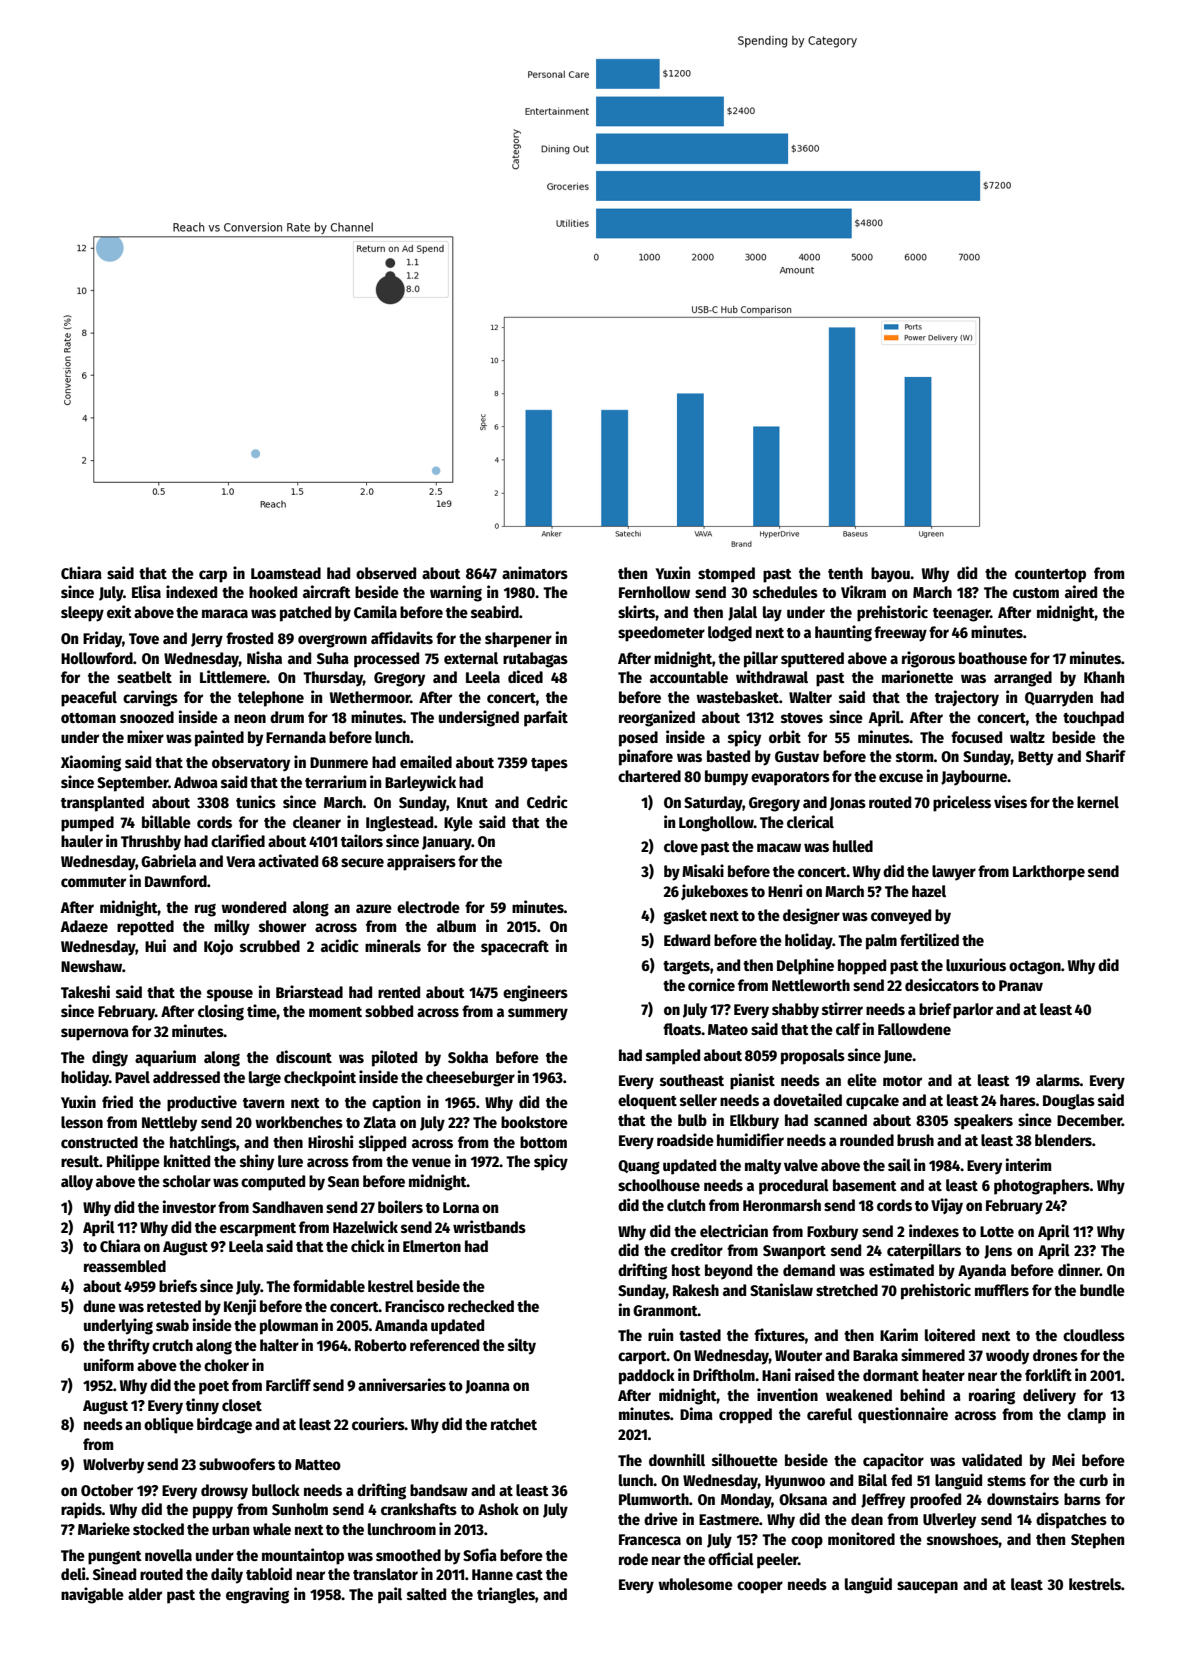 The height and width of the image is (1677, 1186). I want to click on Loamstead, so click(286, 573).
